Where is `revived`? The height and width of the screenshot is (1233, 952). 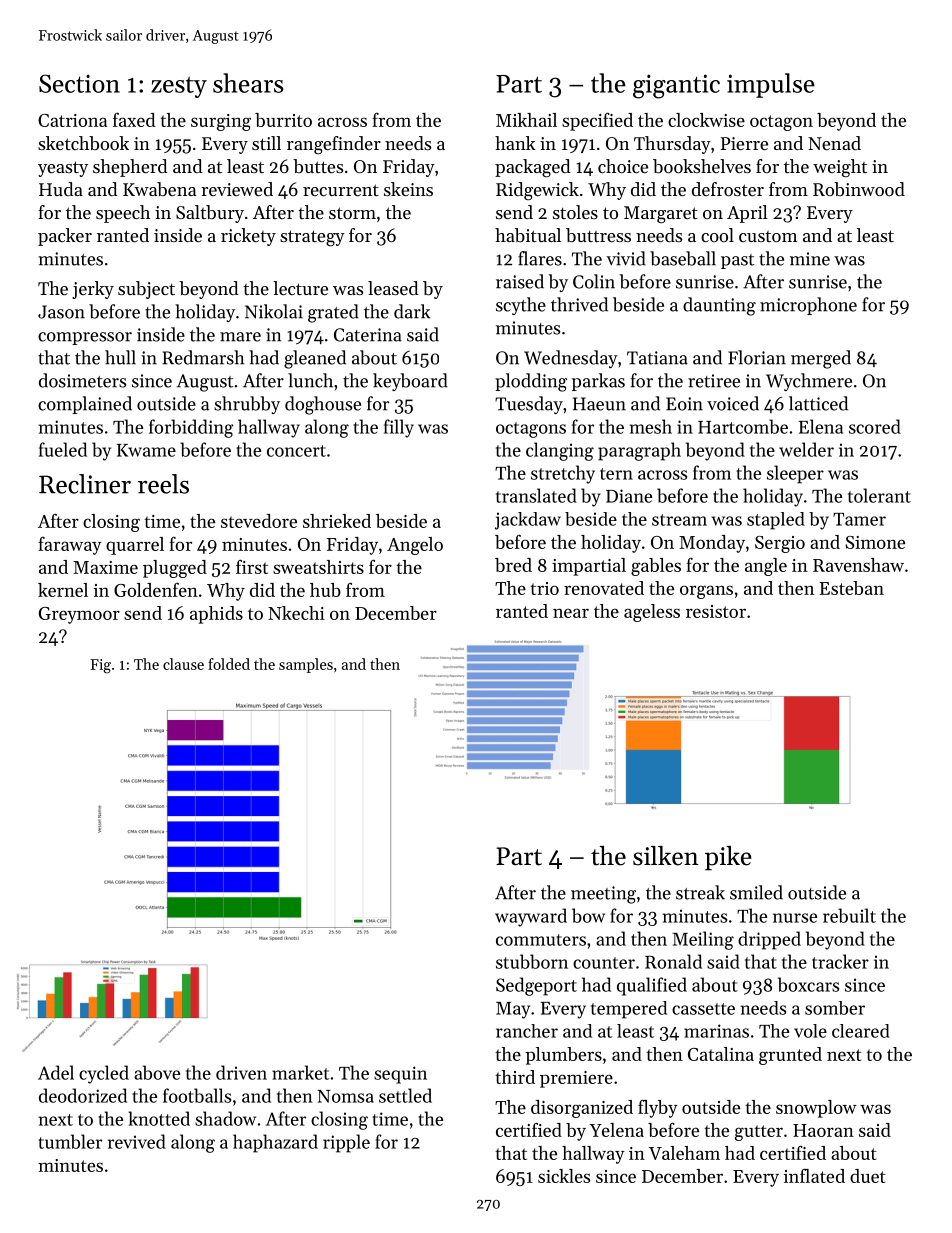
revived is located at coordinates (137, 1141).
